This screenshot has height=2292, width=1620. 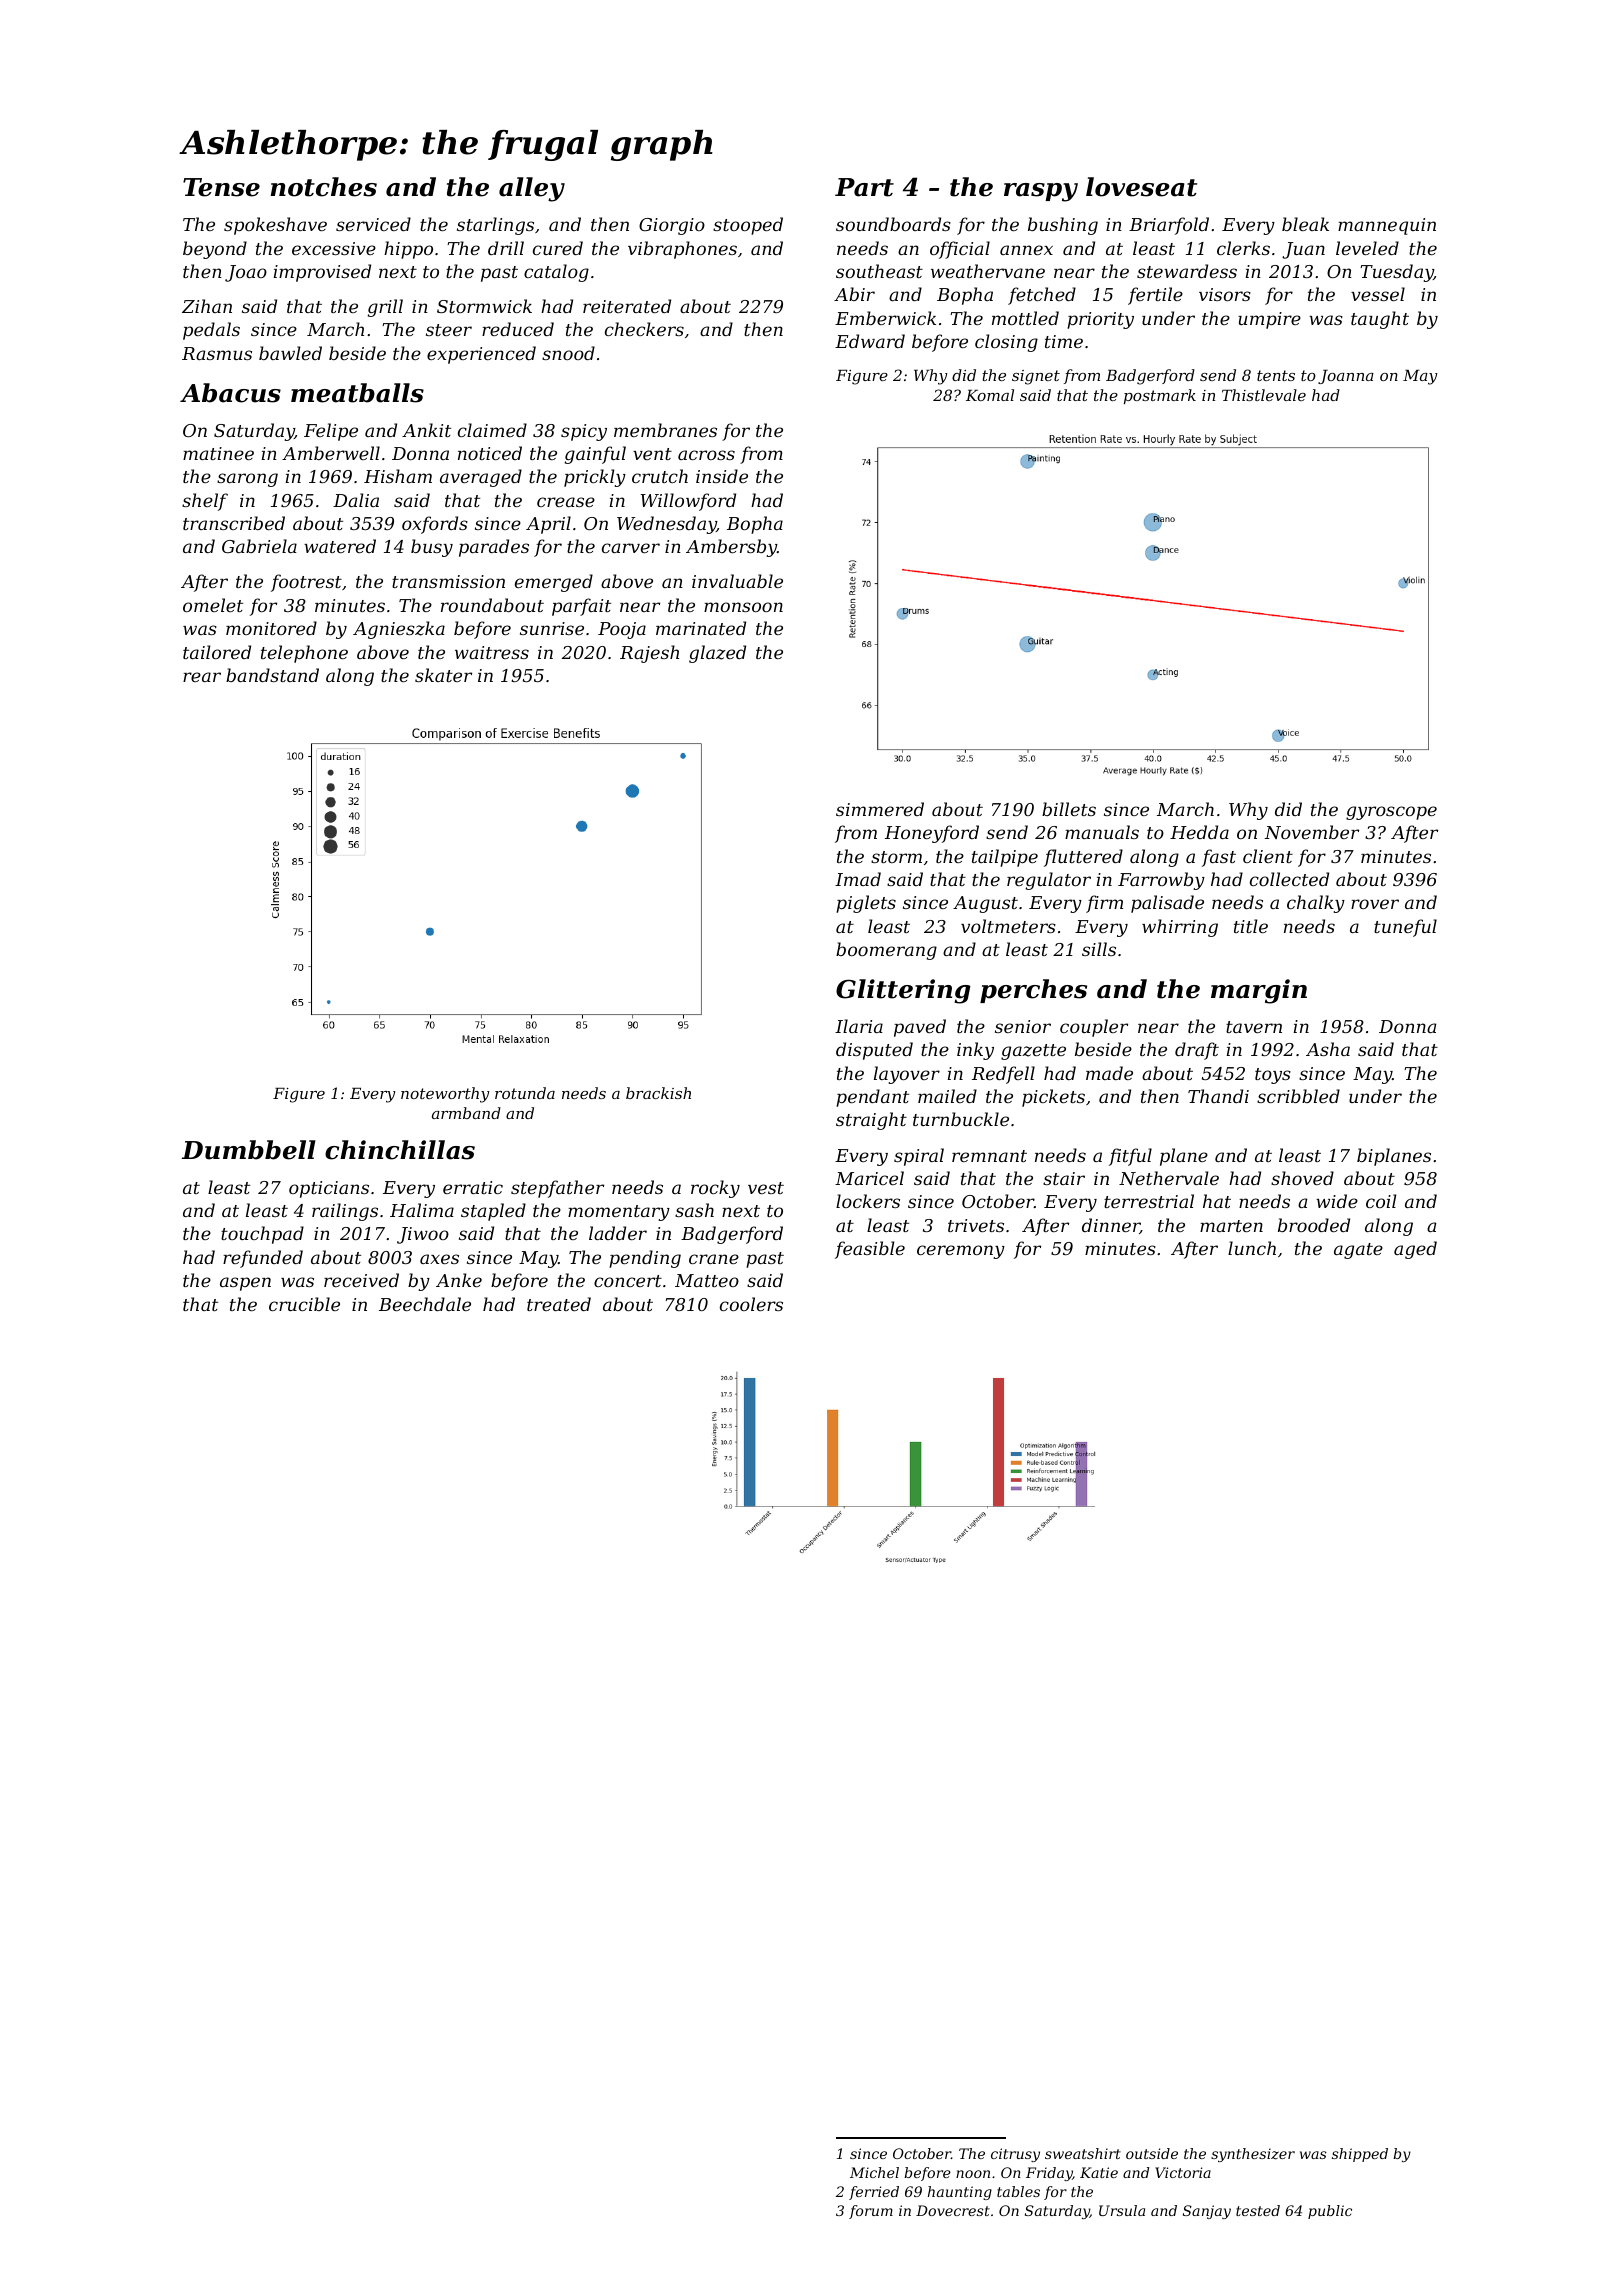 What do you see at coordinates (864, 187) in the screenshot?
I see `Part` at bounding box center [864, 187].
